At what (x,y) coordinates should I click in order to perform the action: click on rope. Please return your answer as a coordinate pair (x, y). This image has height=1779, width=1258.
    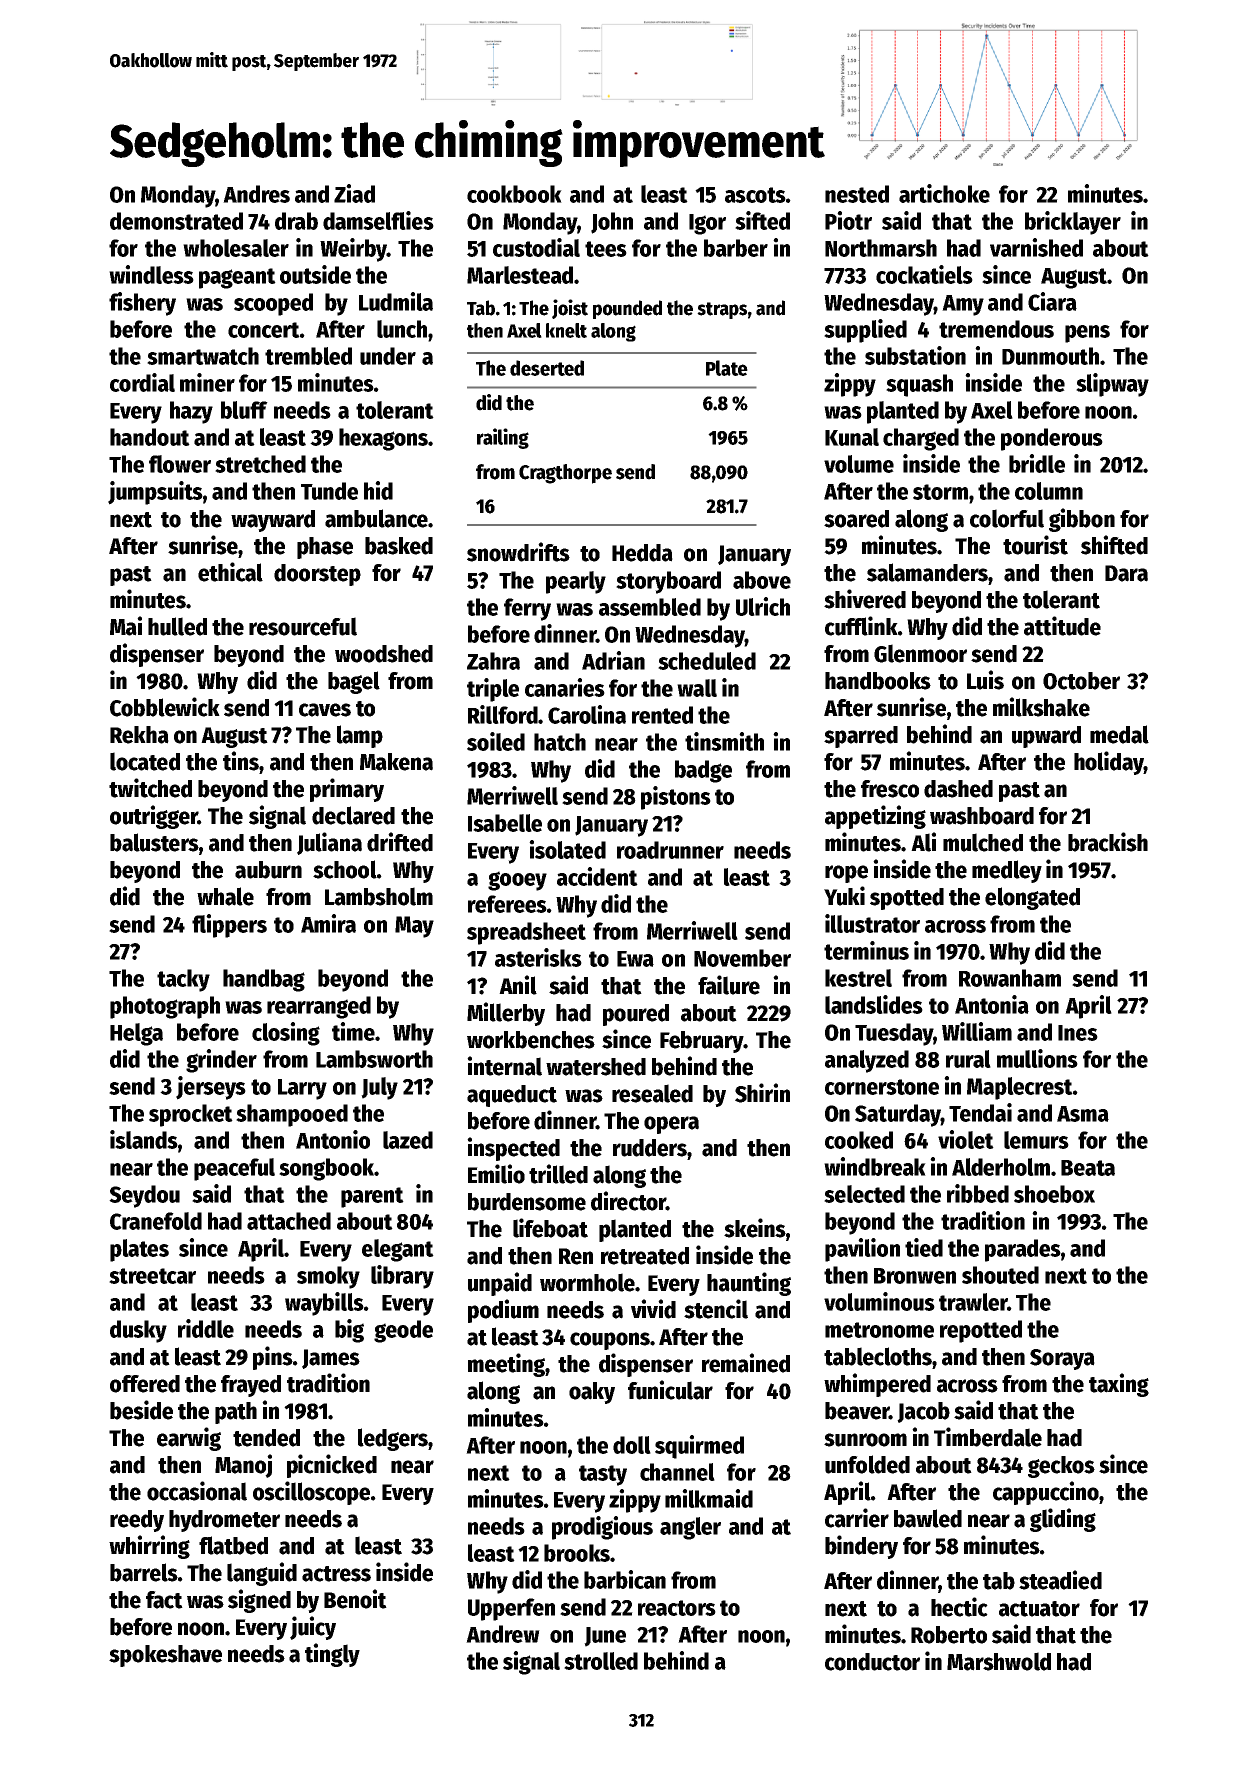
    Looking at the image, I should click on (846, 874).
